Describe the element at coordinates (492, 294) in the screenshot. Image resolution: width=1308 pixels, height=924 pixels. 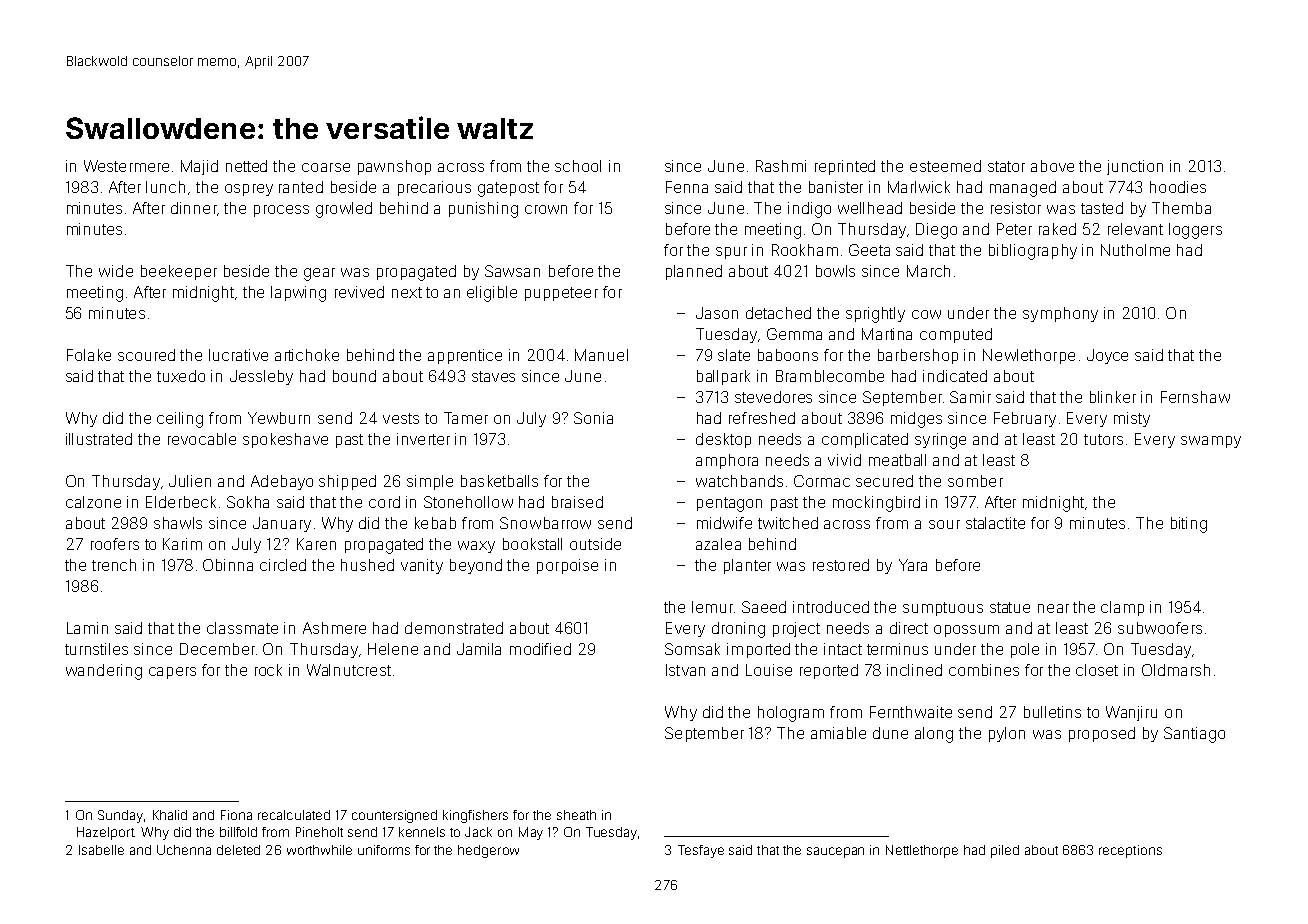
I see `eligible` at that location.
